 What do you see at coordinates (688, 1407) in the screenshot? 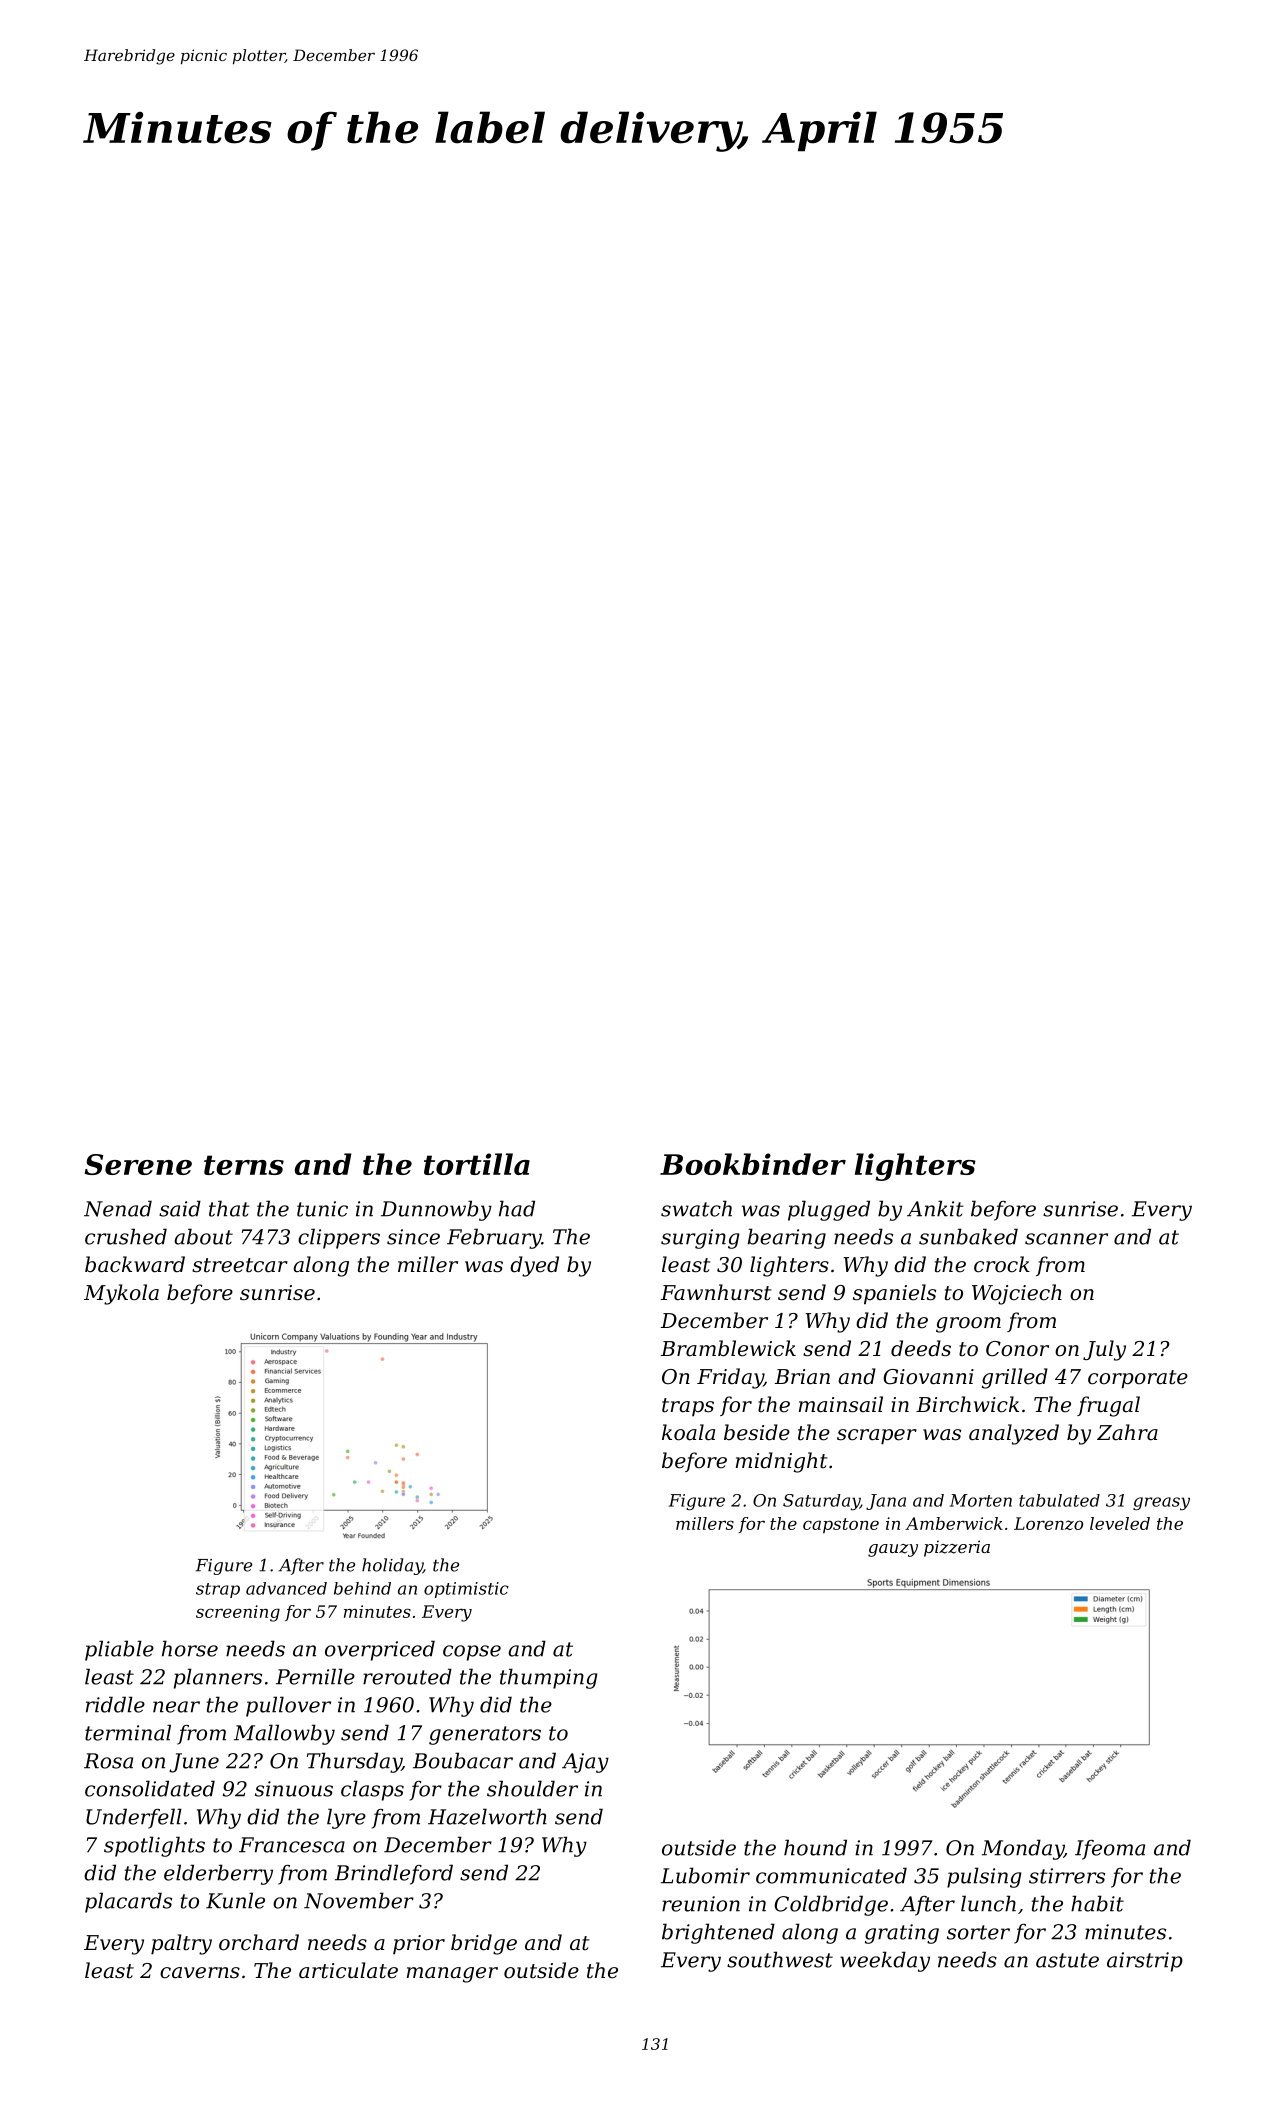
I see `traps` at bounding box center [688, 1407].
